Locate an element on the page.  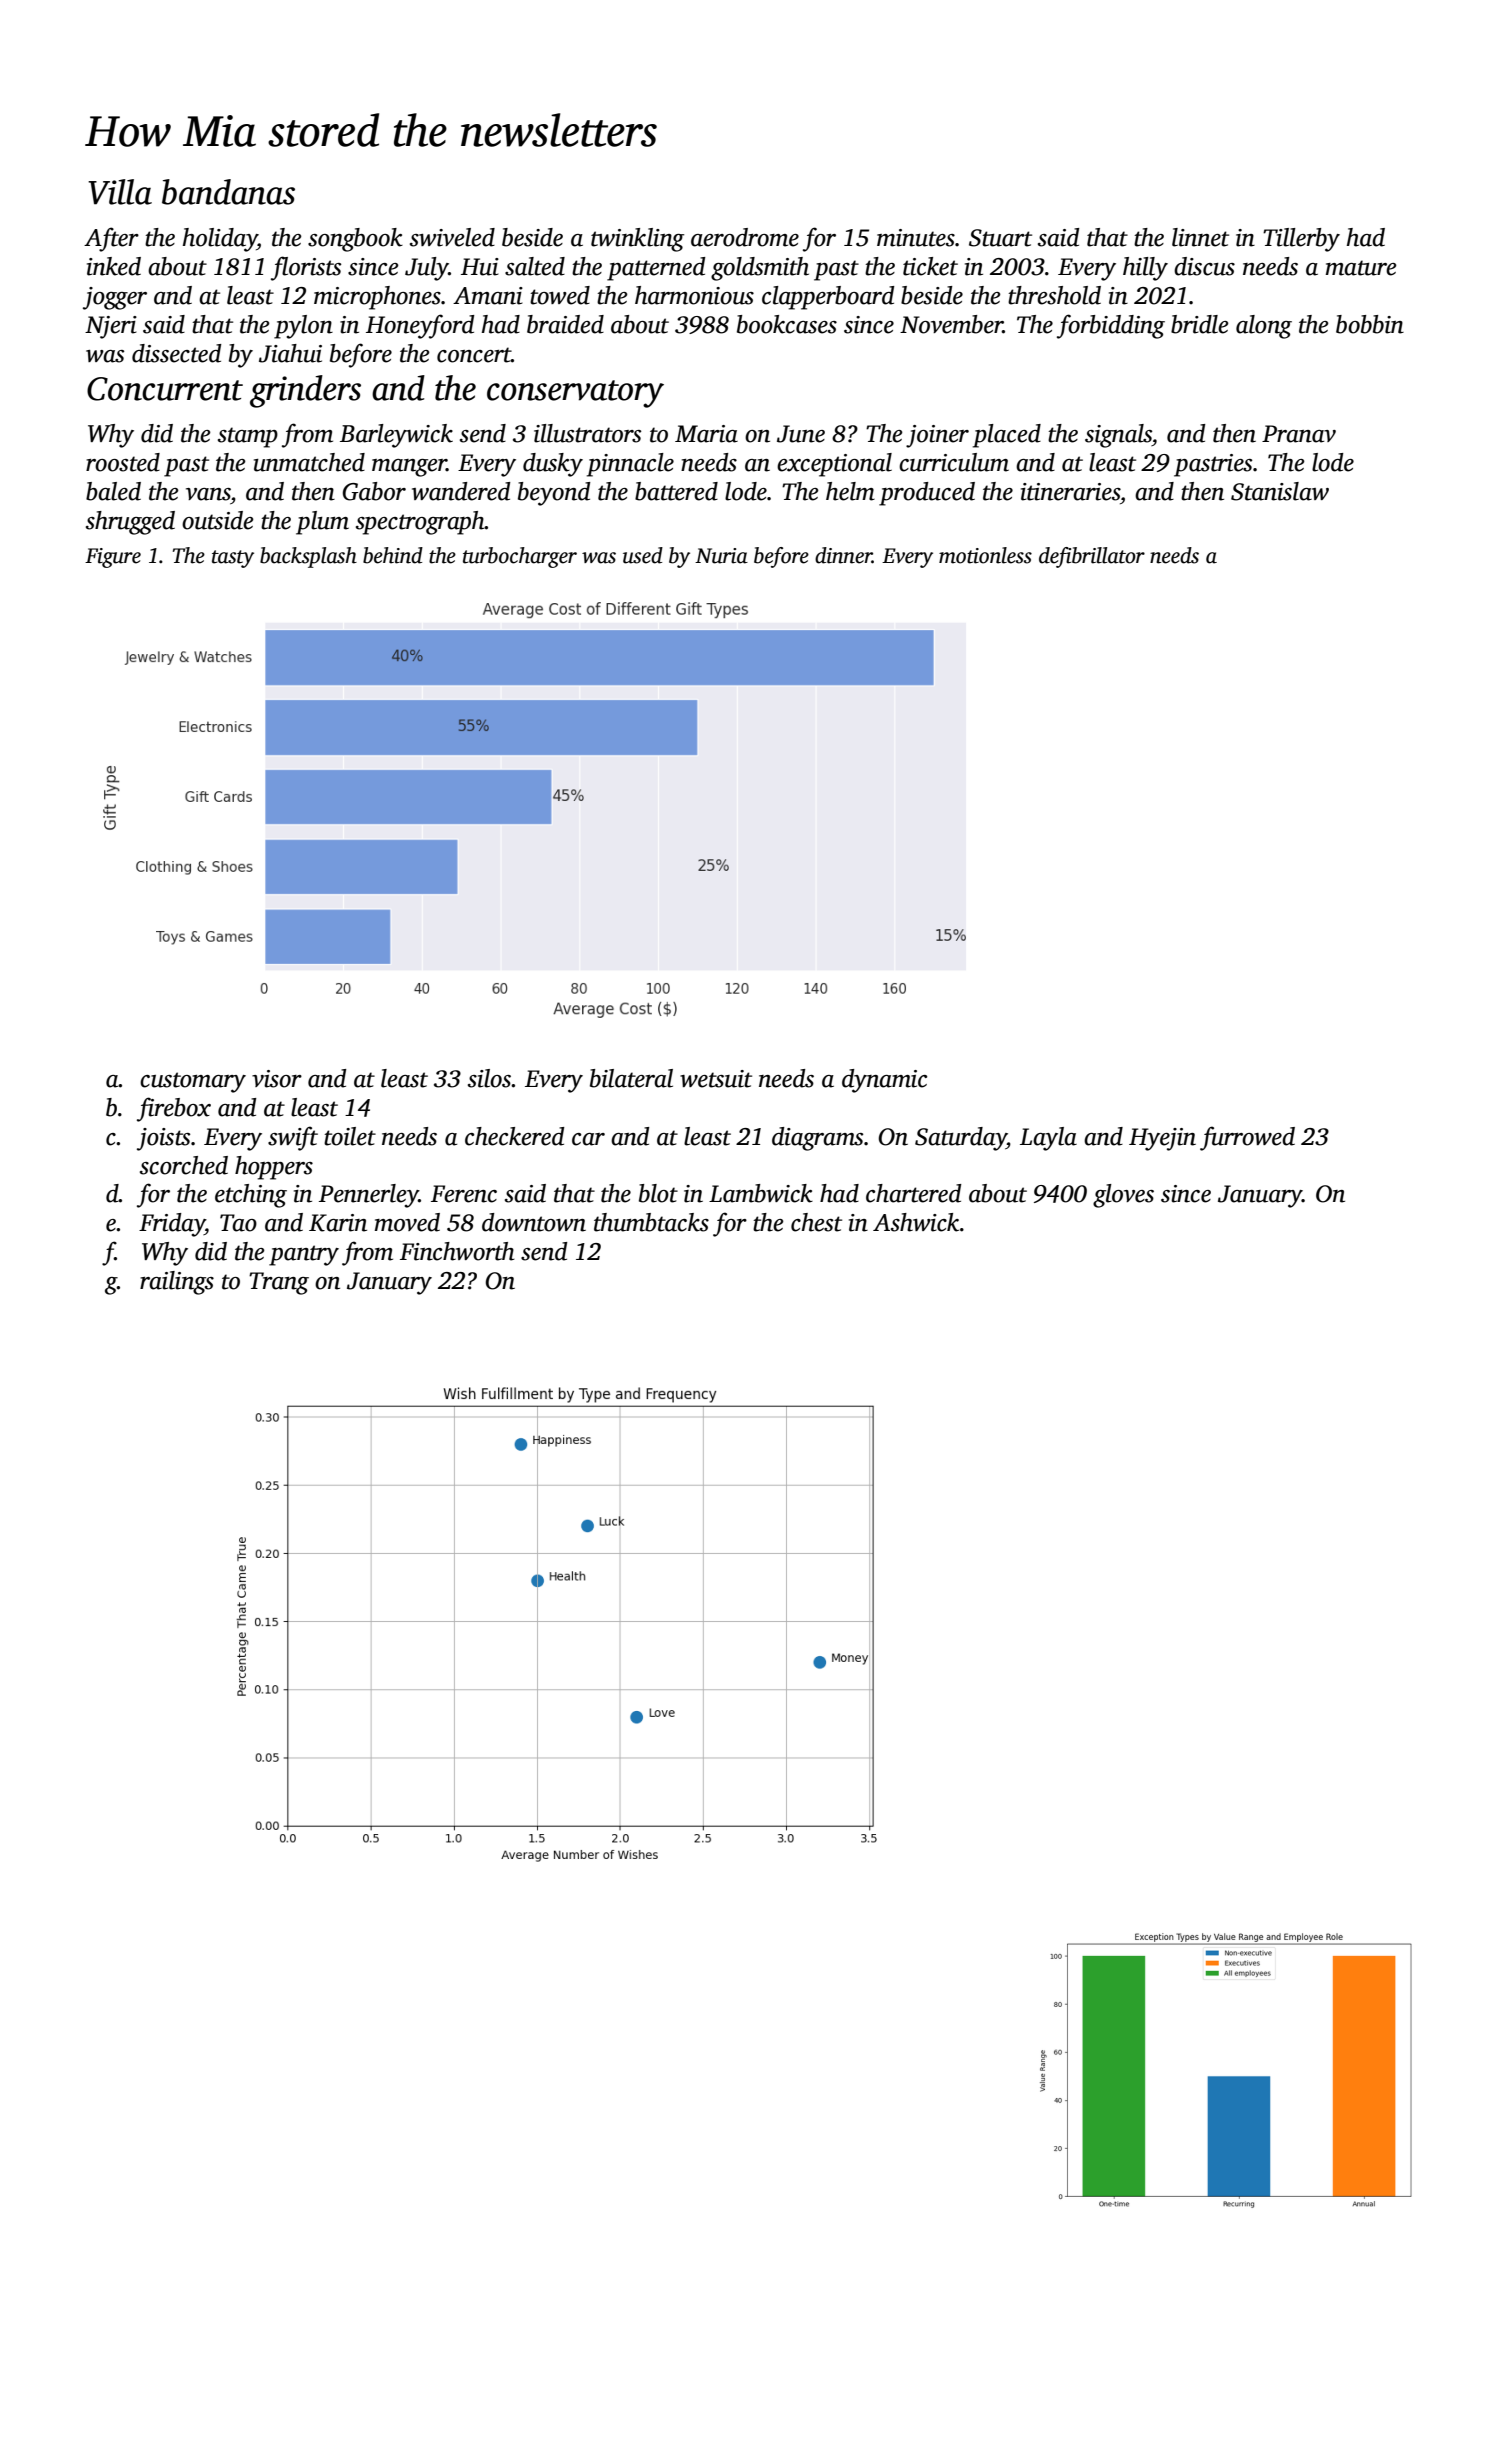
used is located at coordinates (643, 555).
